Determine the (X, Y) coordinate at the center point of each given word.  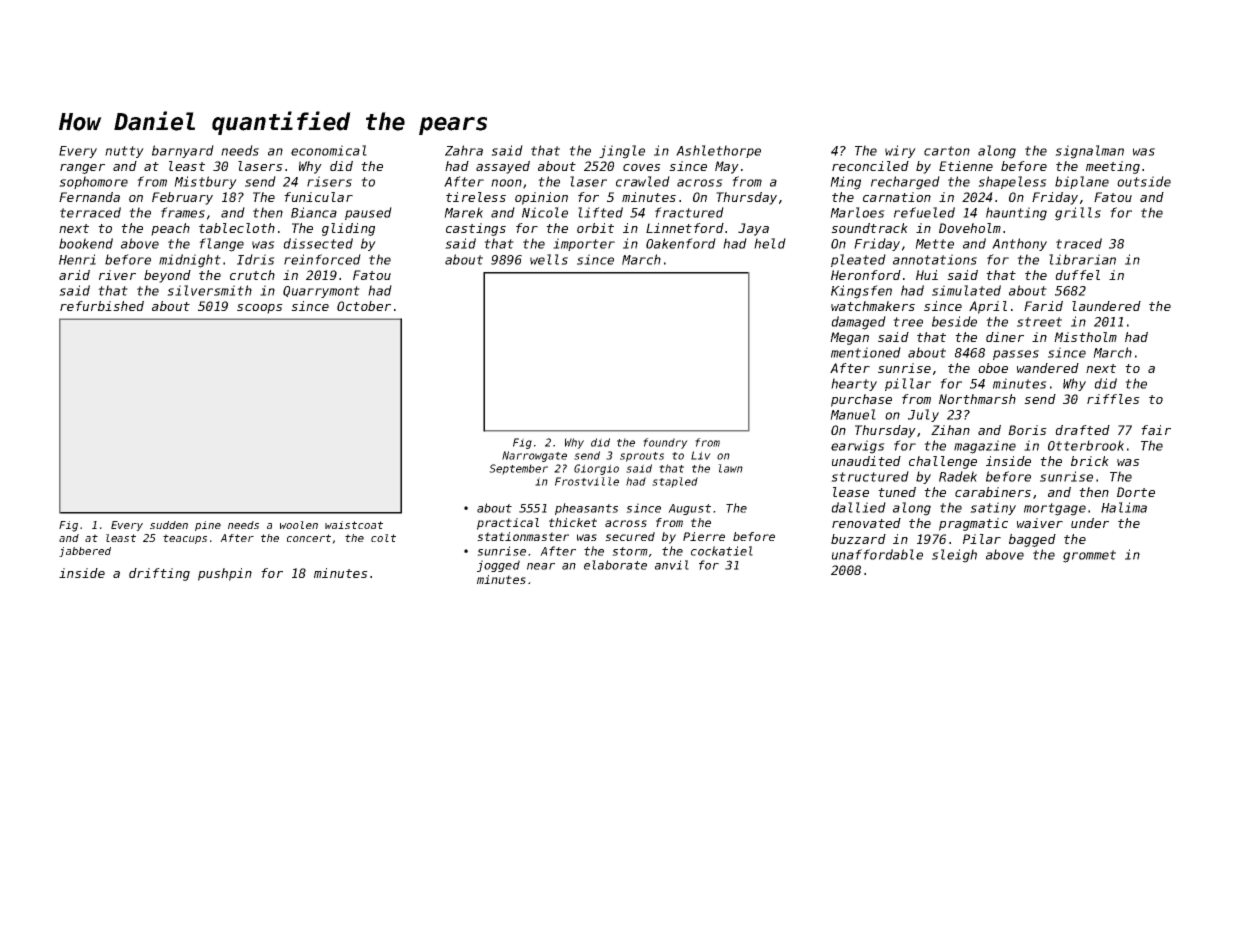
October (364, 306)
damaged (858, 323)
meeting (1113, 167)
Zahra (464, 150)
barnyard (183, 151)
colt (383, 538)
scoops (260, 309)
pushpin (225, 574)
